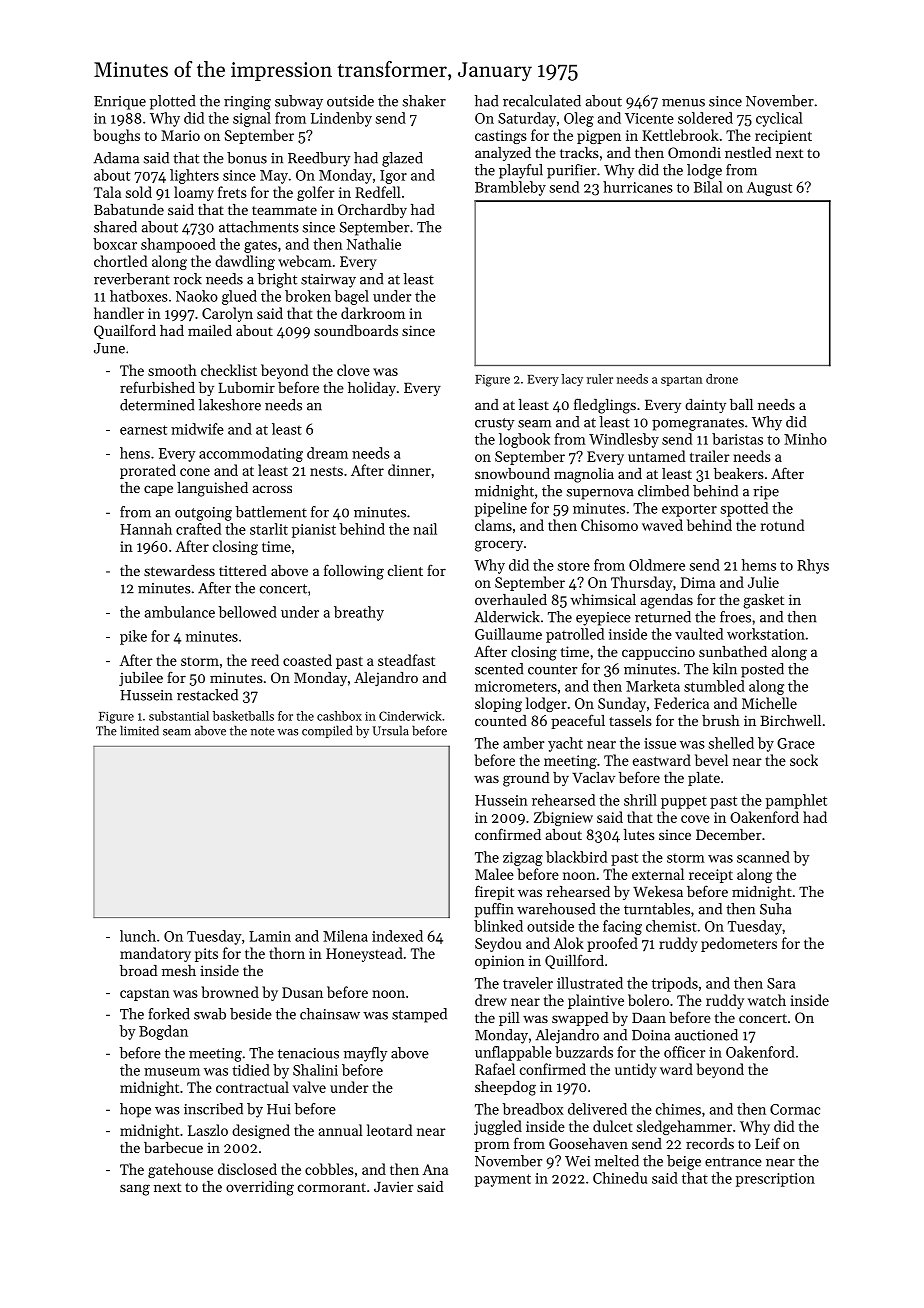 This screenshot has height=1308, width=924. What do you see at coordinates (683, 103) in the screenshot?
I see `menus` at bounding box center [683, 103].
